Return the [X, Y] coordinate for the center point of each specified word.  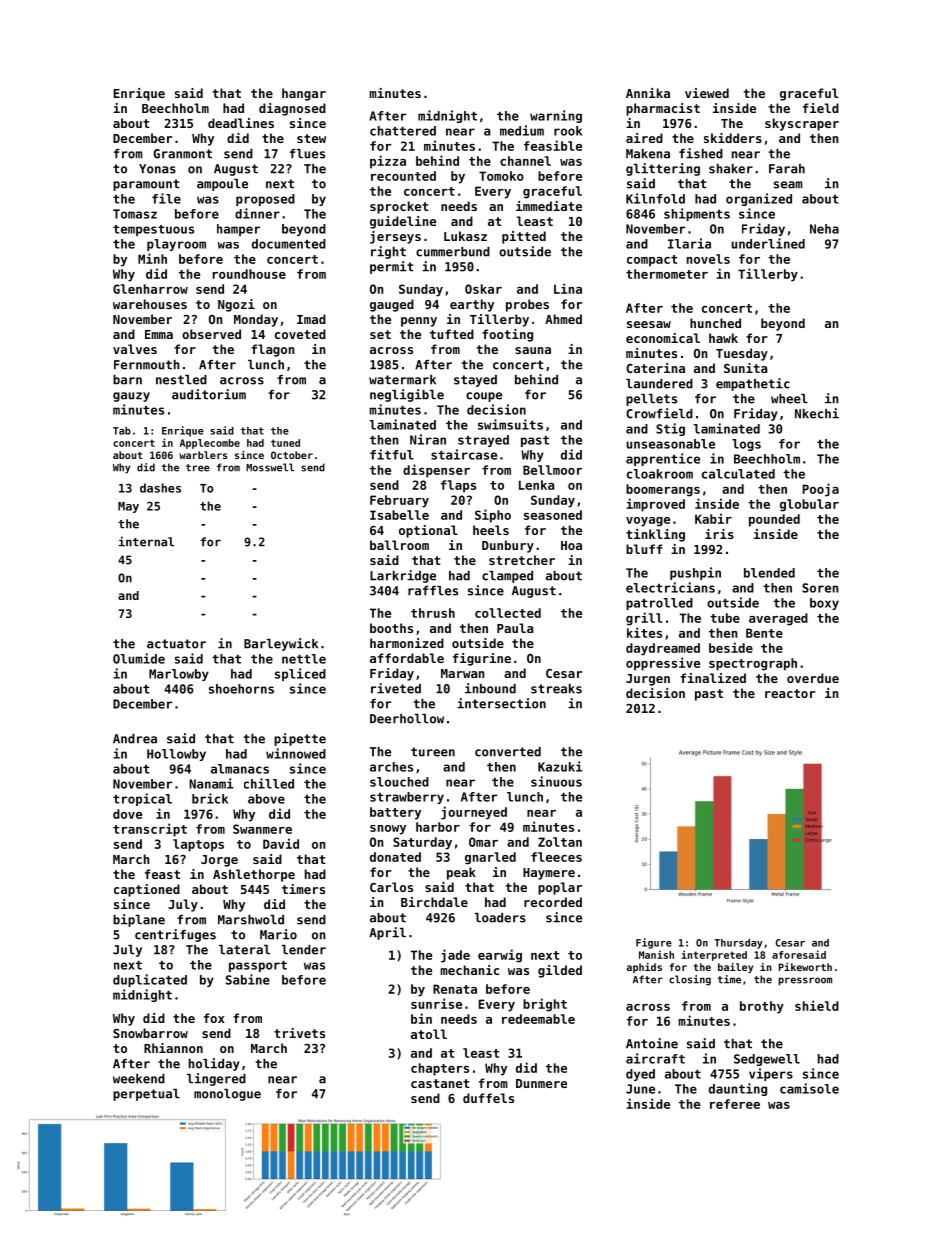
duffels [488, 1098]
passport [258, 966]
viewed [707, 93]
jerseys [395, 237]
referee [735, 1104]
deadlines [241, 123]
